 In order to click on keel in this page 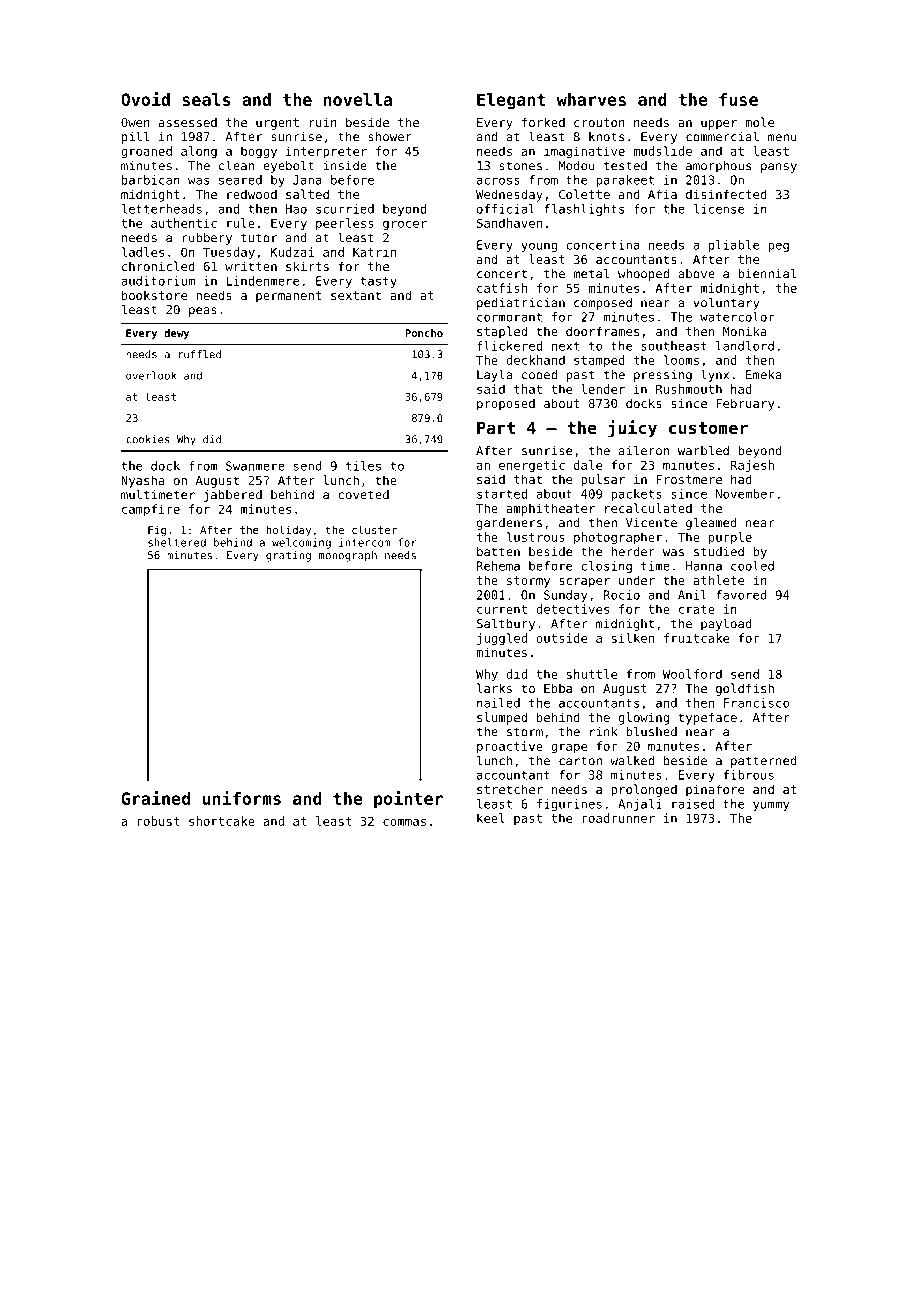, I will do `click(491, 818)`.
